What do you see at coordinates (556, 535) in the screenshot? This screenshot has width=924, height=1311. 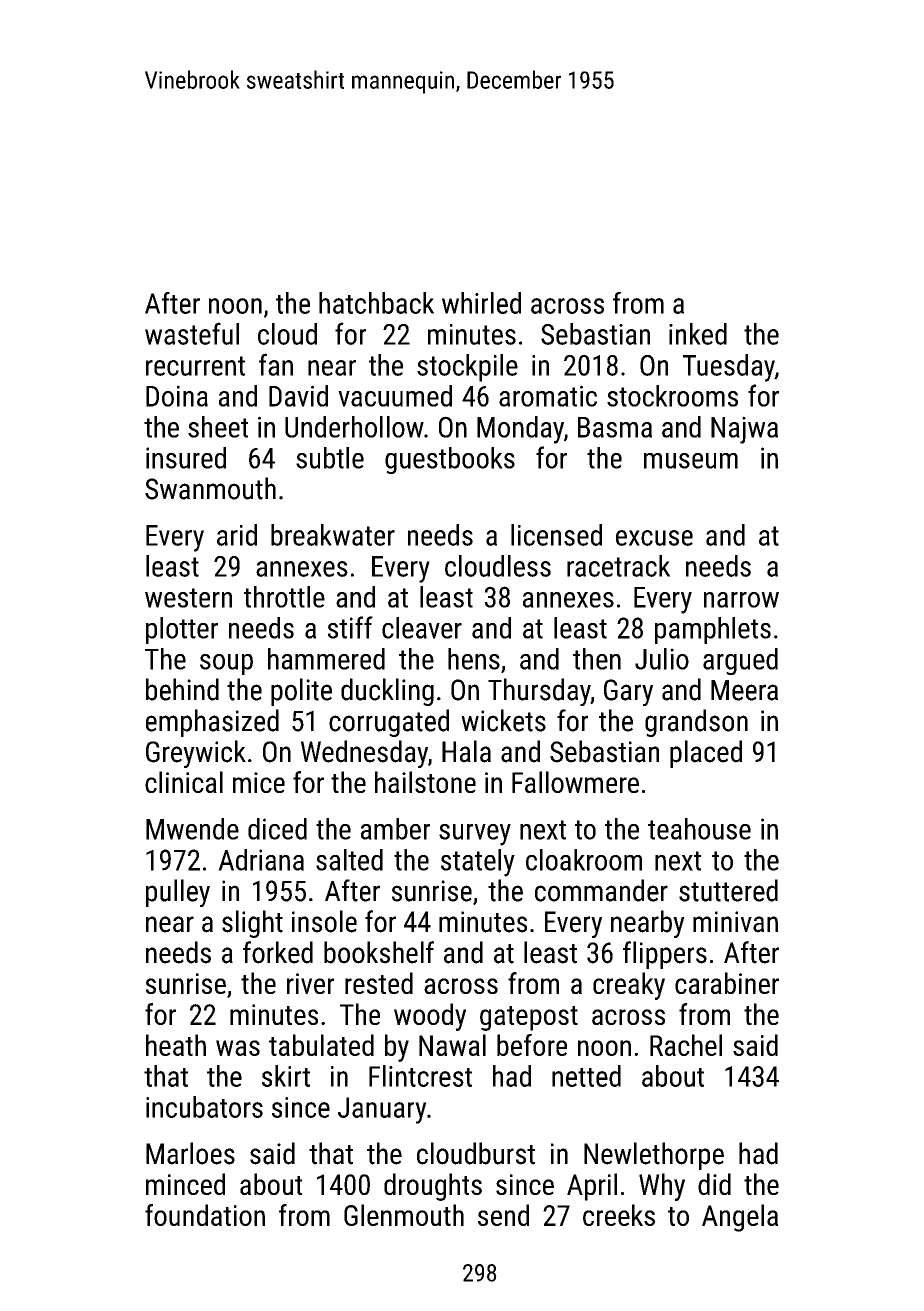 I see `licensed` at bounding box center [556, 535].
